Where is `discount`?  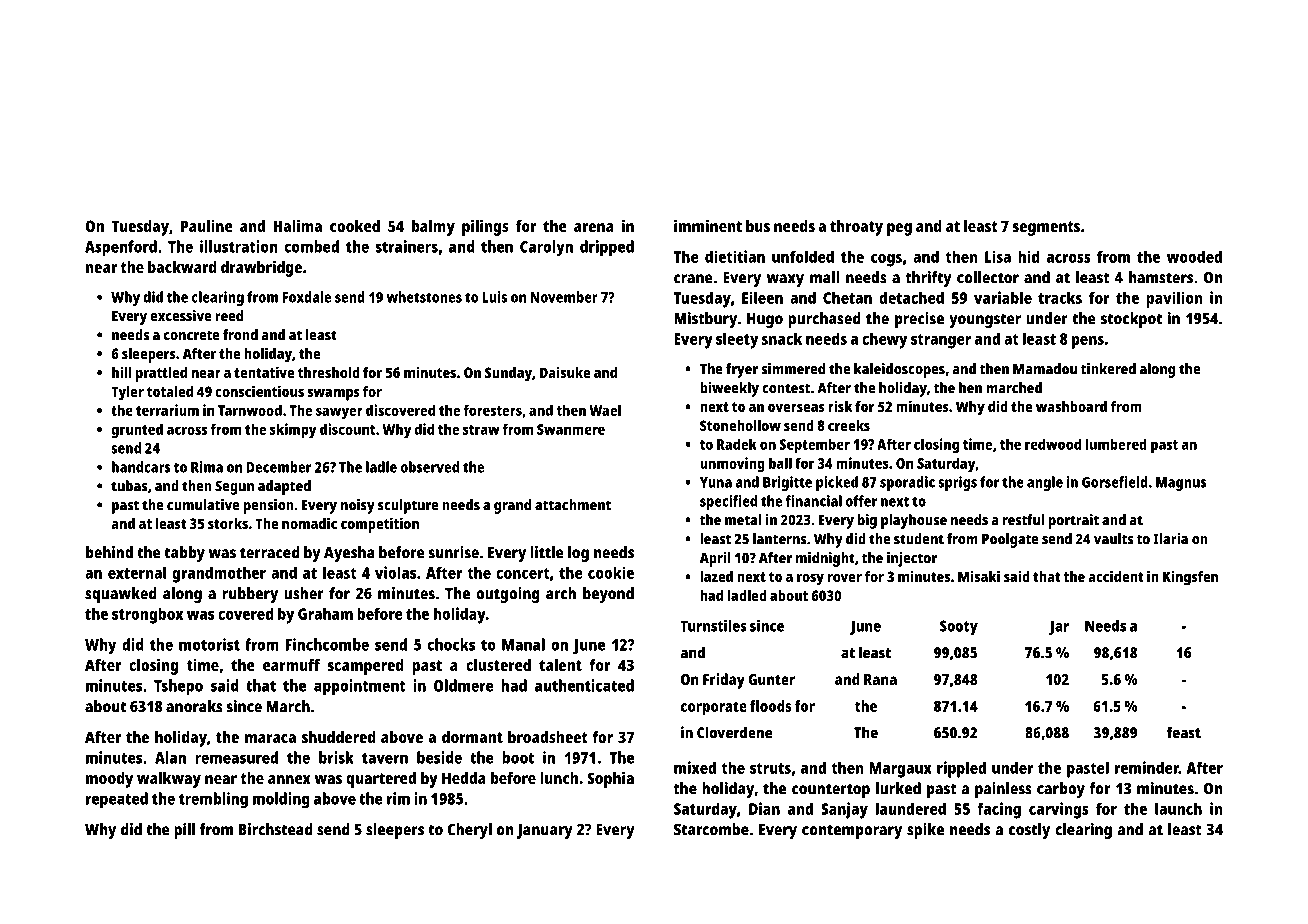 discount is located at coordinates (347, 429).
